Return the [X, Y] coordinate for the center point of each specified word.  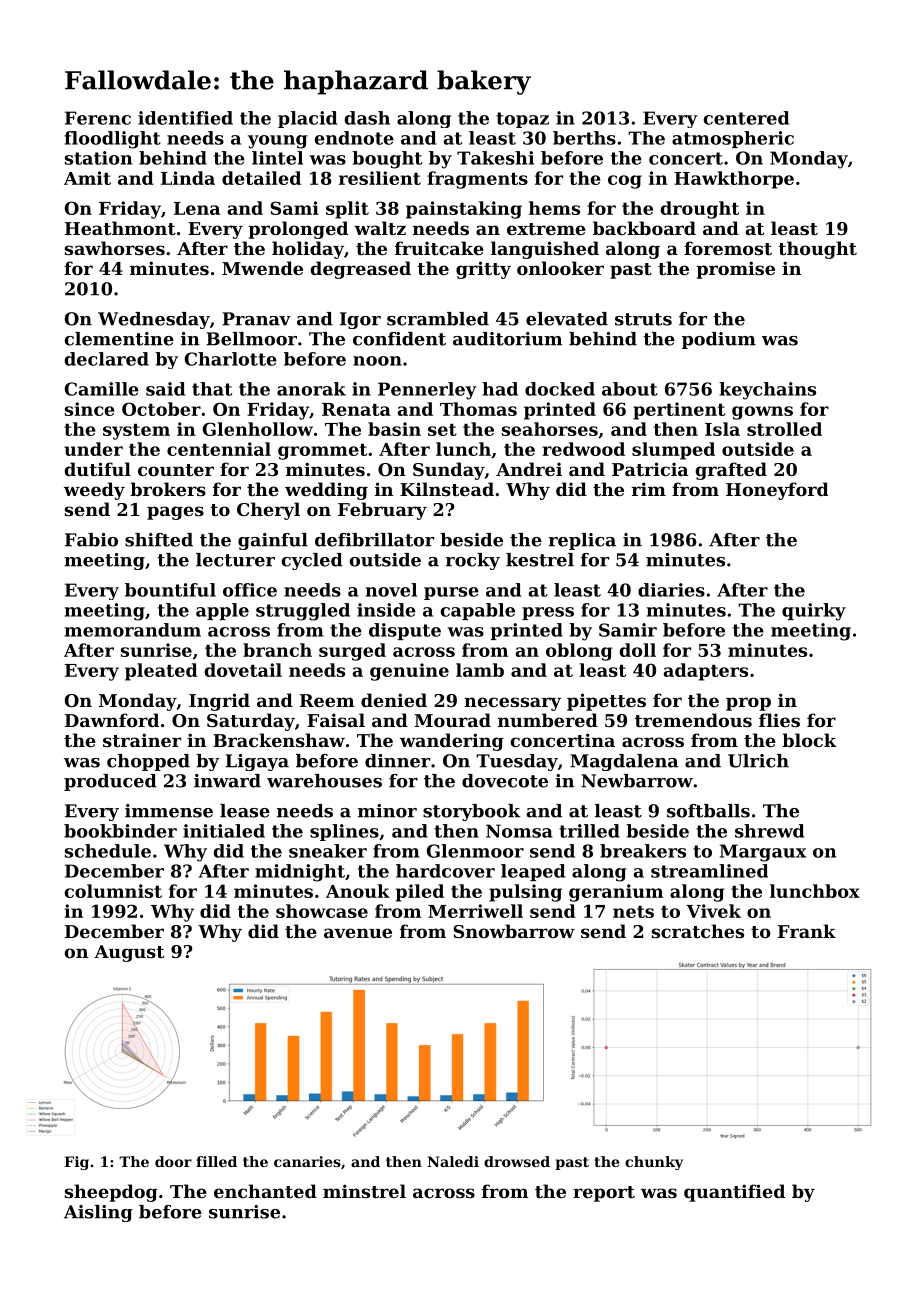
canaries [307, 1161]
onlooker [560, 268]
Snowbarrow [514, 931]
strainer [142, 740]
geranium [616, 893]
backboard [644, 228]
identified [185, 118]
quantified [734, 1193]
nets [633, 912]
